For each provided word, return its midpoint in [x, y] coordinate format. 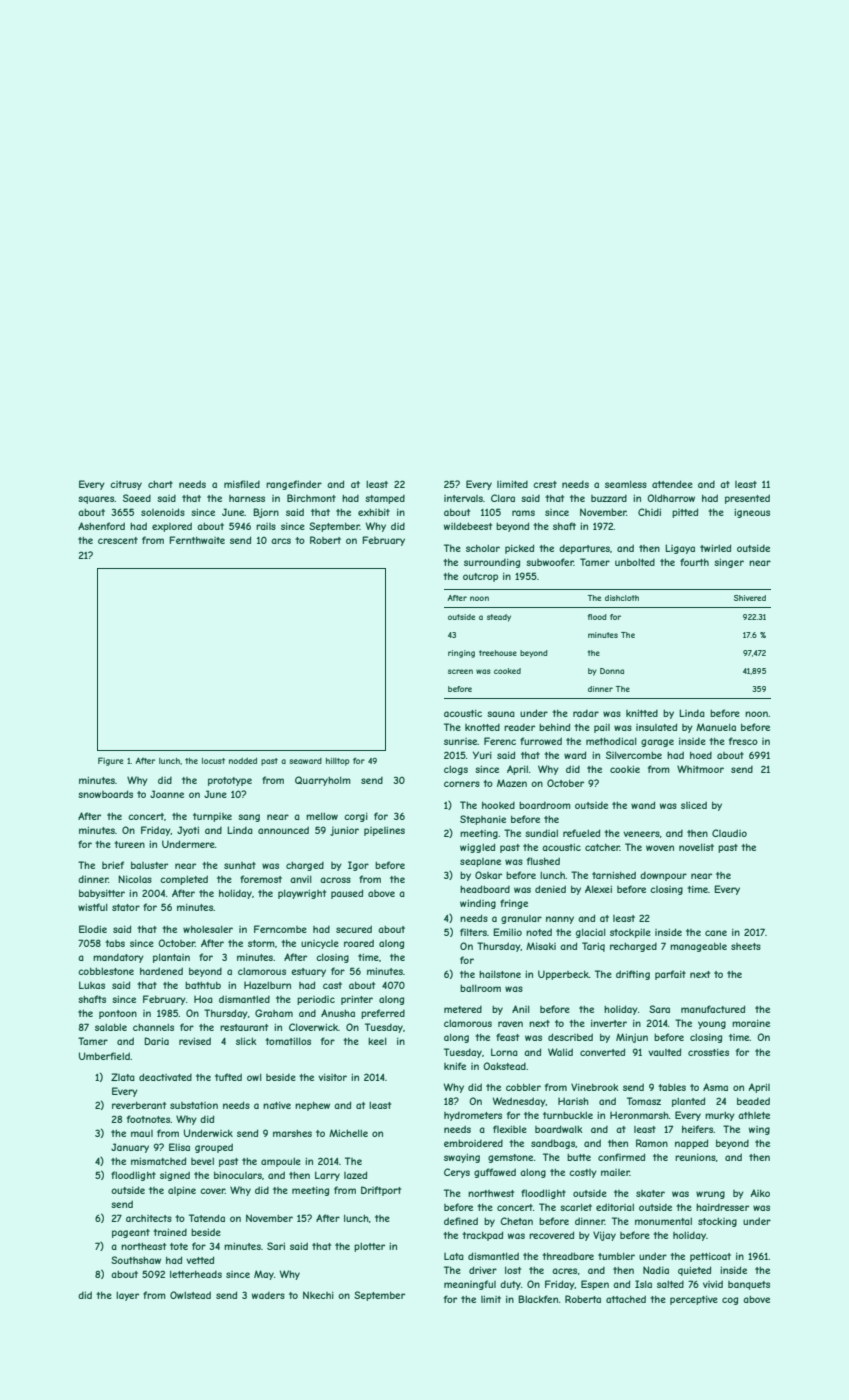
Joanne [167, 794]
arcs [281, 541]
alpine [182, 1191]
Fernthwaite [197, 540]
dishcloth [622, 598]
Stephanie [483, 820]
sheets [746, 946]
